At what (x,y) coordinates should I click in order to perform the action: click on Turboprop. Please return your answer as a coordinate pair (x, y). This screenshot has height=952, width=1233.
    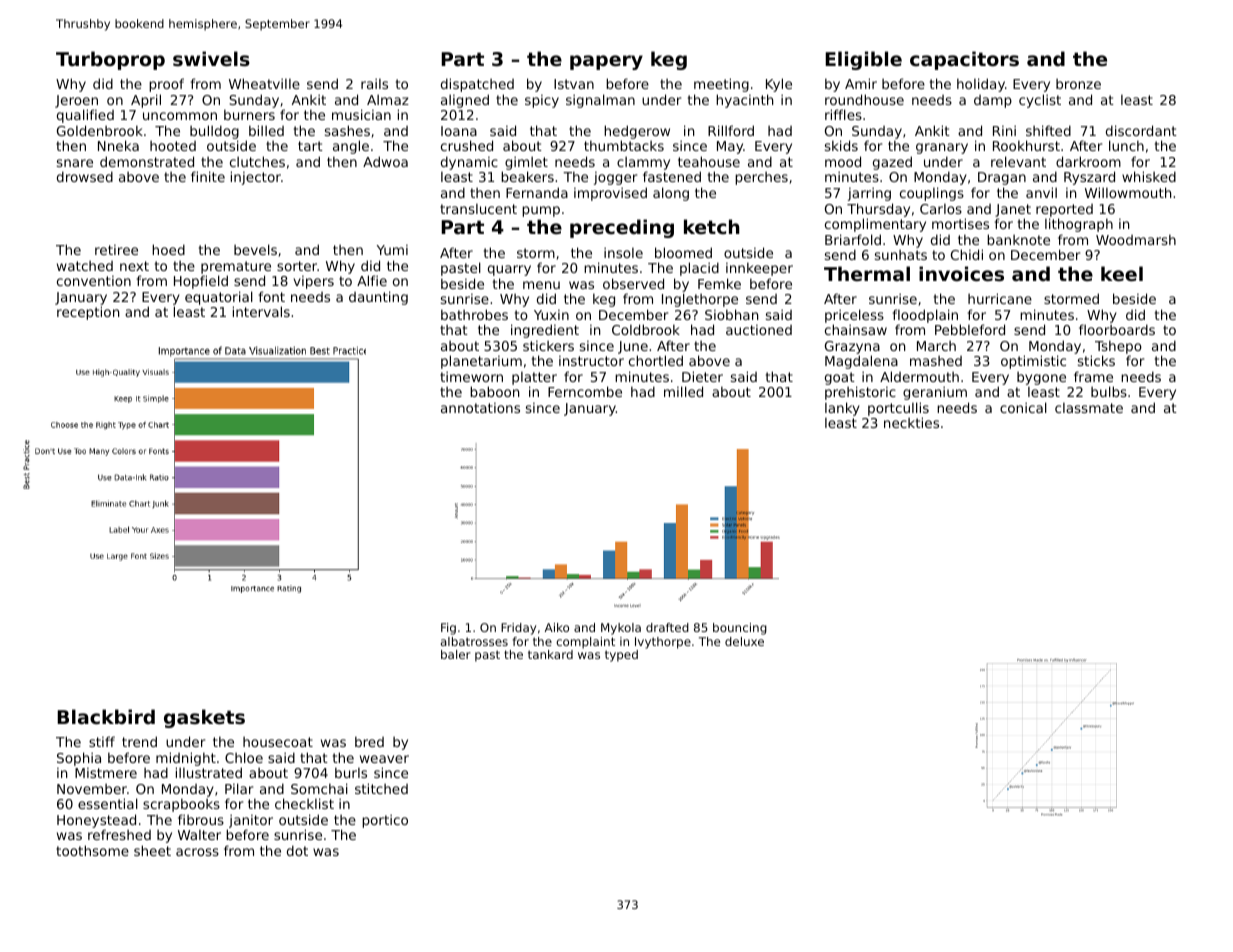
    Looking at the image, I should click on (110, 60).
